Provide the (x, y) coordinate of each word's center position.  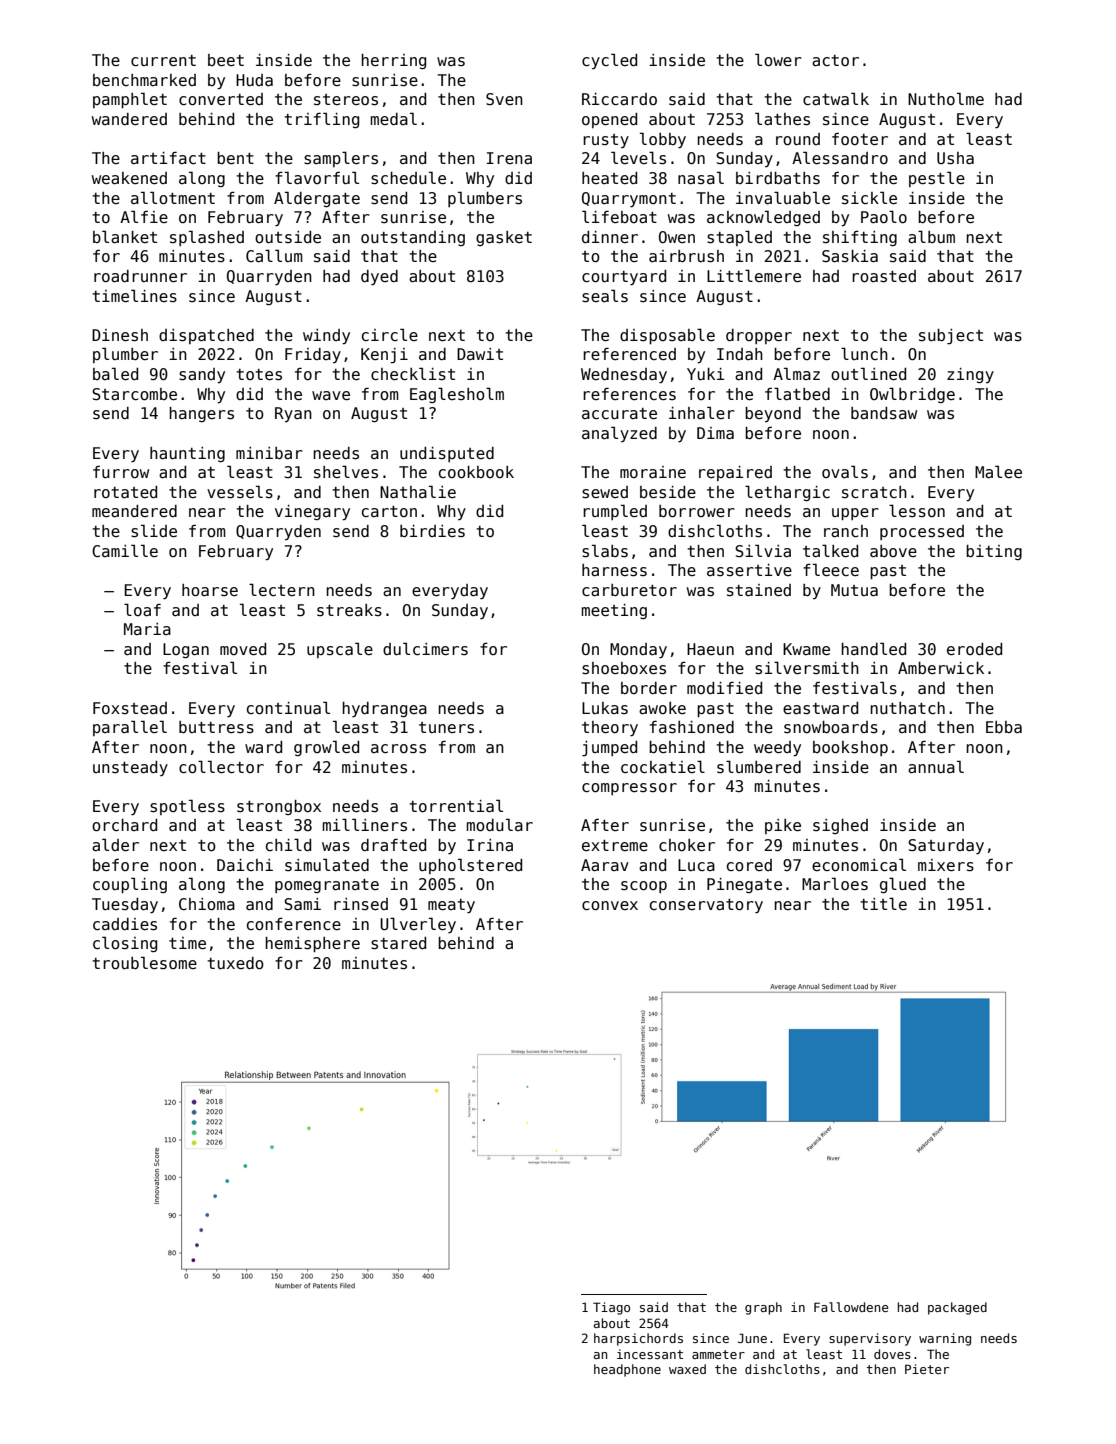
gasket (504, 238)
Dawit (480, 354)
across (398, 749)
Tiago (611, 1308)
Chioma (207, 904)
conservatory (706, 906)
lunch (864, 353)
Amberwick (941, 668)
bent (235, 158)
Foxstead (130, 708)
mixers (946, 865)
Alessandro (840, 158)
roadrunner (140, 276)
